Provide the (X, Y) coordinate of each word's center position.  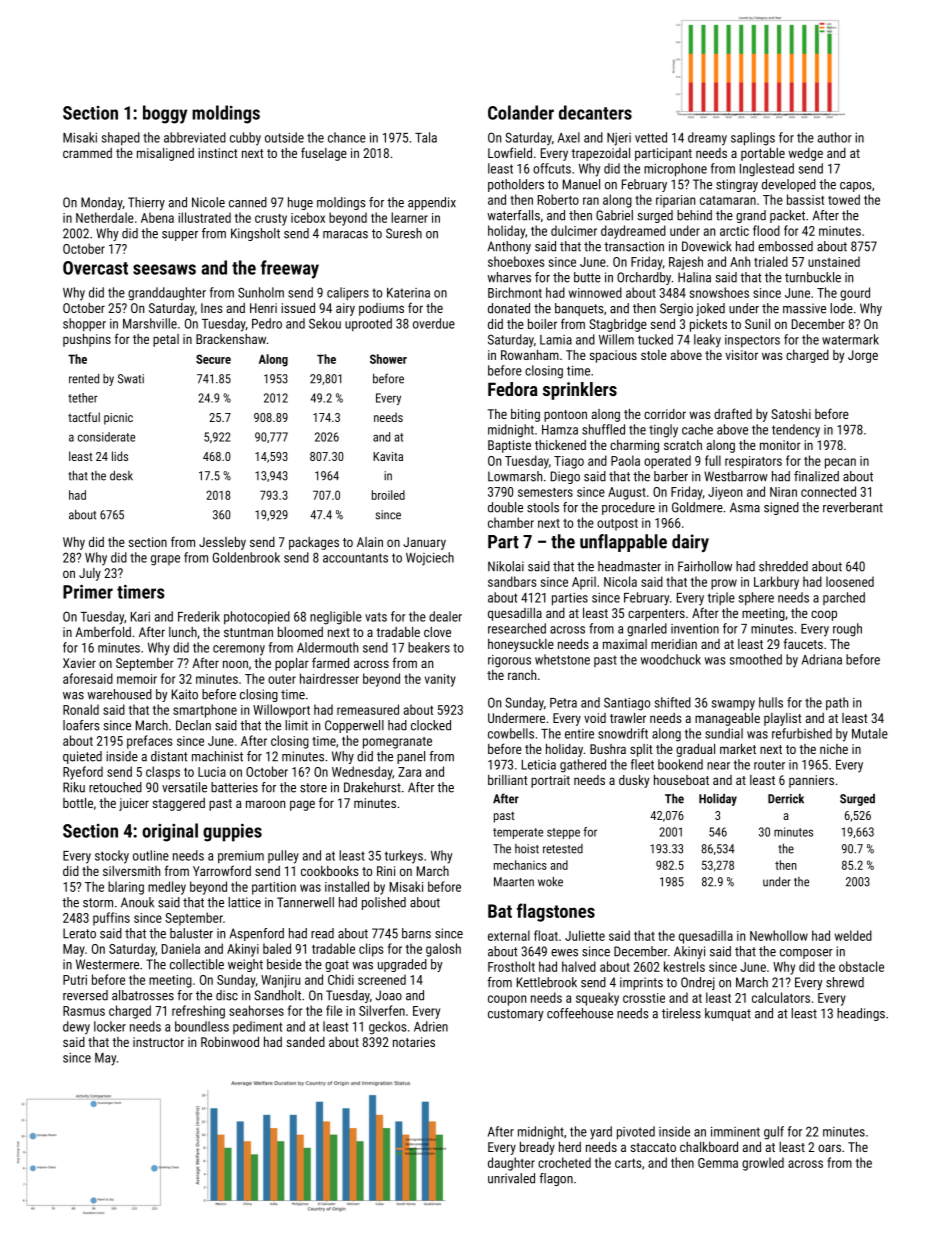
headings (861, 1014)
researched (517, 628)
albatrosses (143, 995)
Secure (213, 359)
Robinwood (230, 1042)
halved (579, 966)
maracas (345, 235)
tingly (663, 431)
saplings (753, 139)
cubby (245, 139)
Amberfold (103, 631)
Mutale (870, 733)
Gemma (718, 1163)
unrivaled (511, 1178)
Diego (565, 477)
